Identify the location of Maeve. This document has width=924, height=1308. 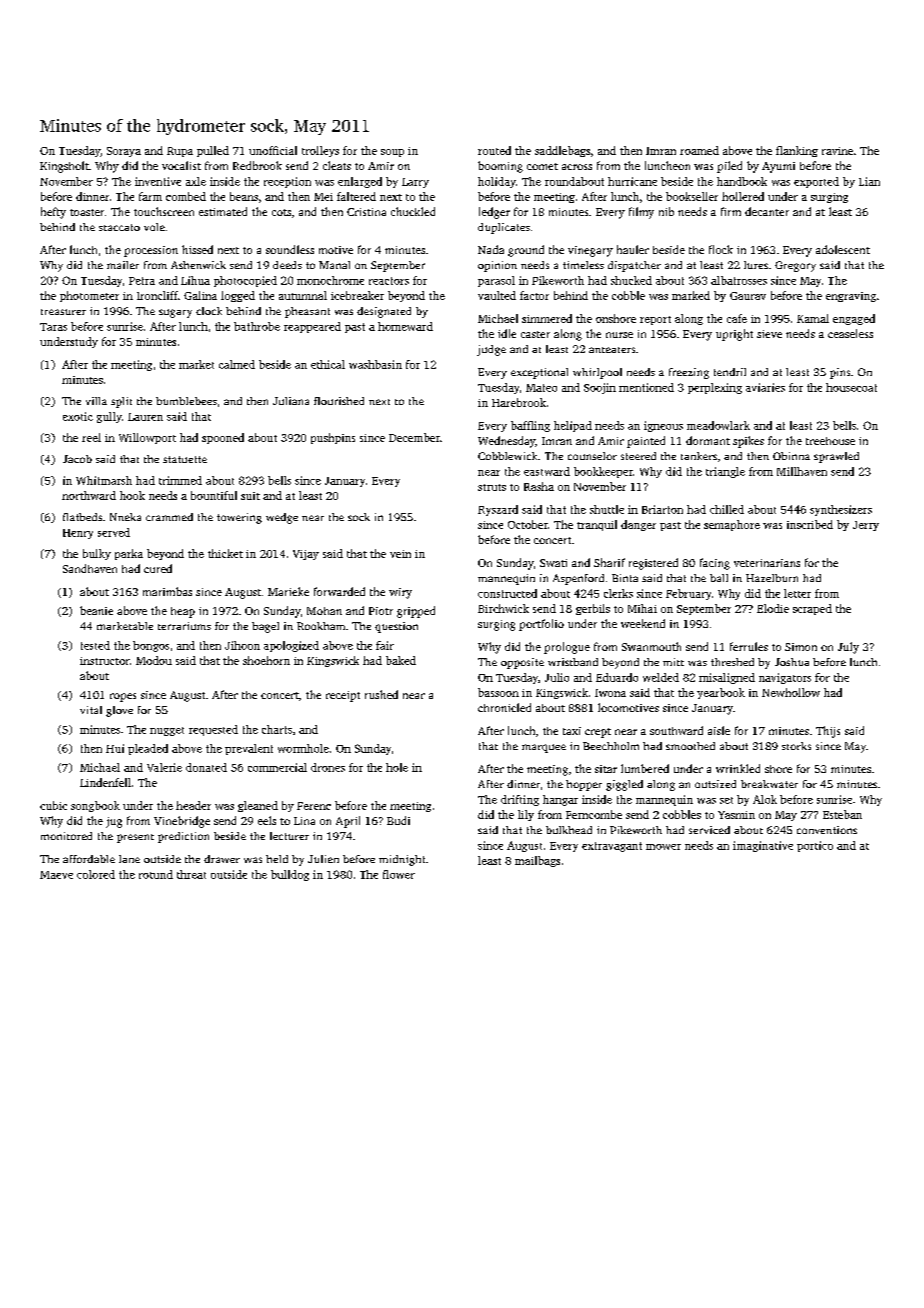
(56, 875).
